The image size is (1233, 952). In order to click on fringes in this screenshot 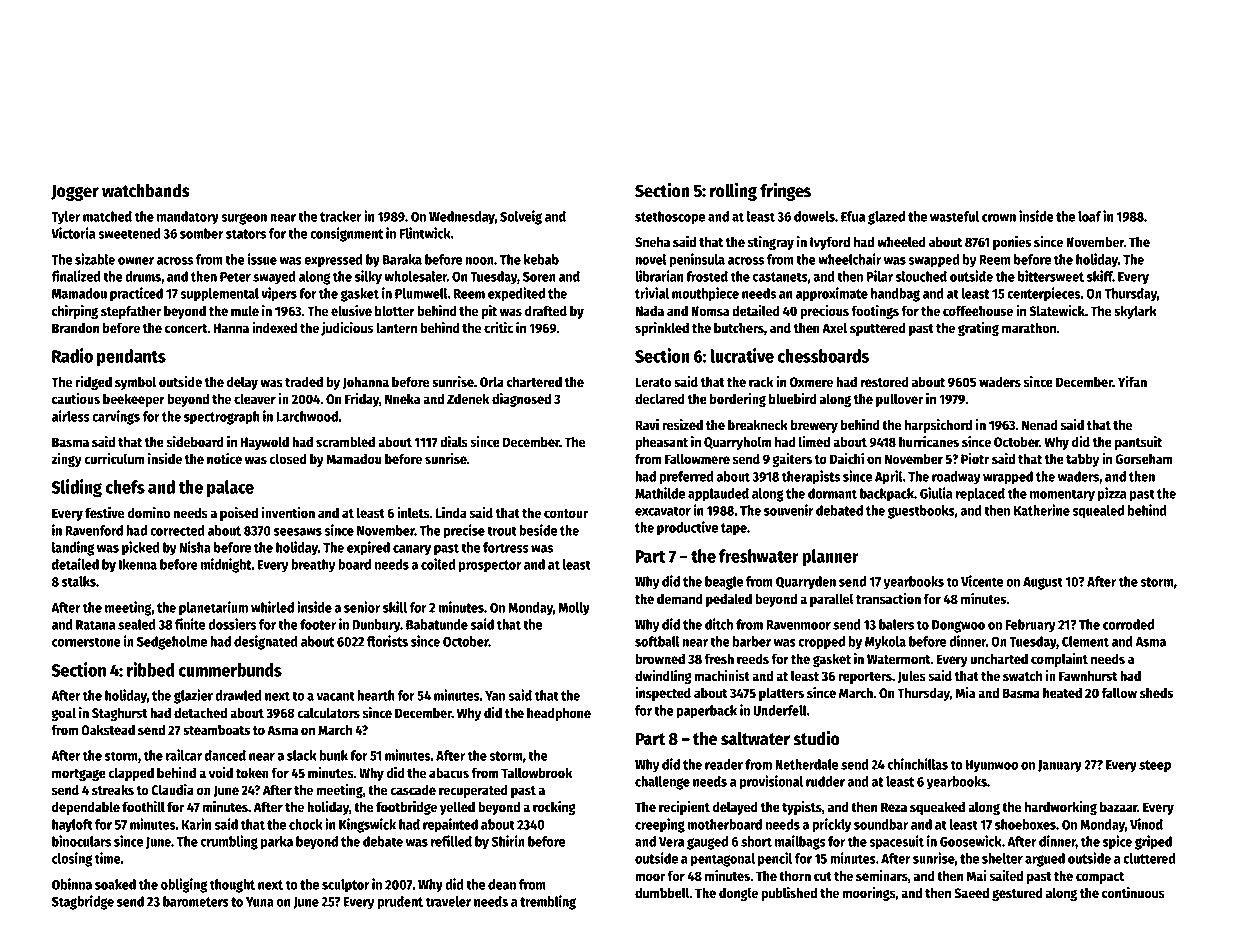, I will do `click(785, 192)`.
